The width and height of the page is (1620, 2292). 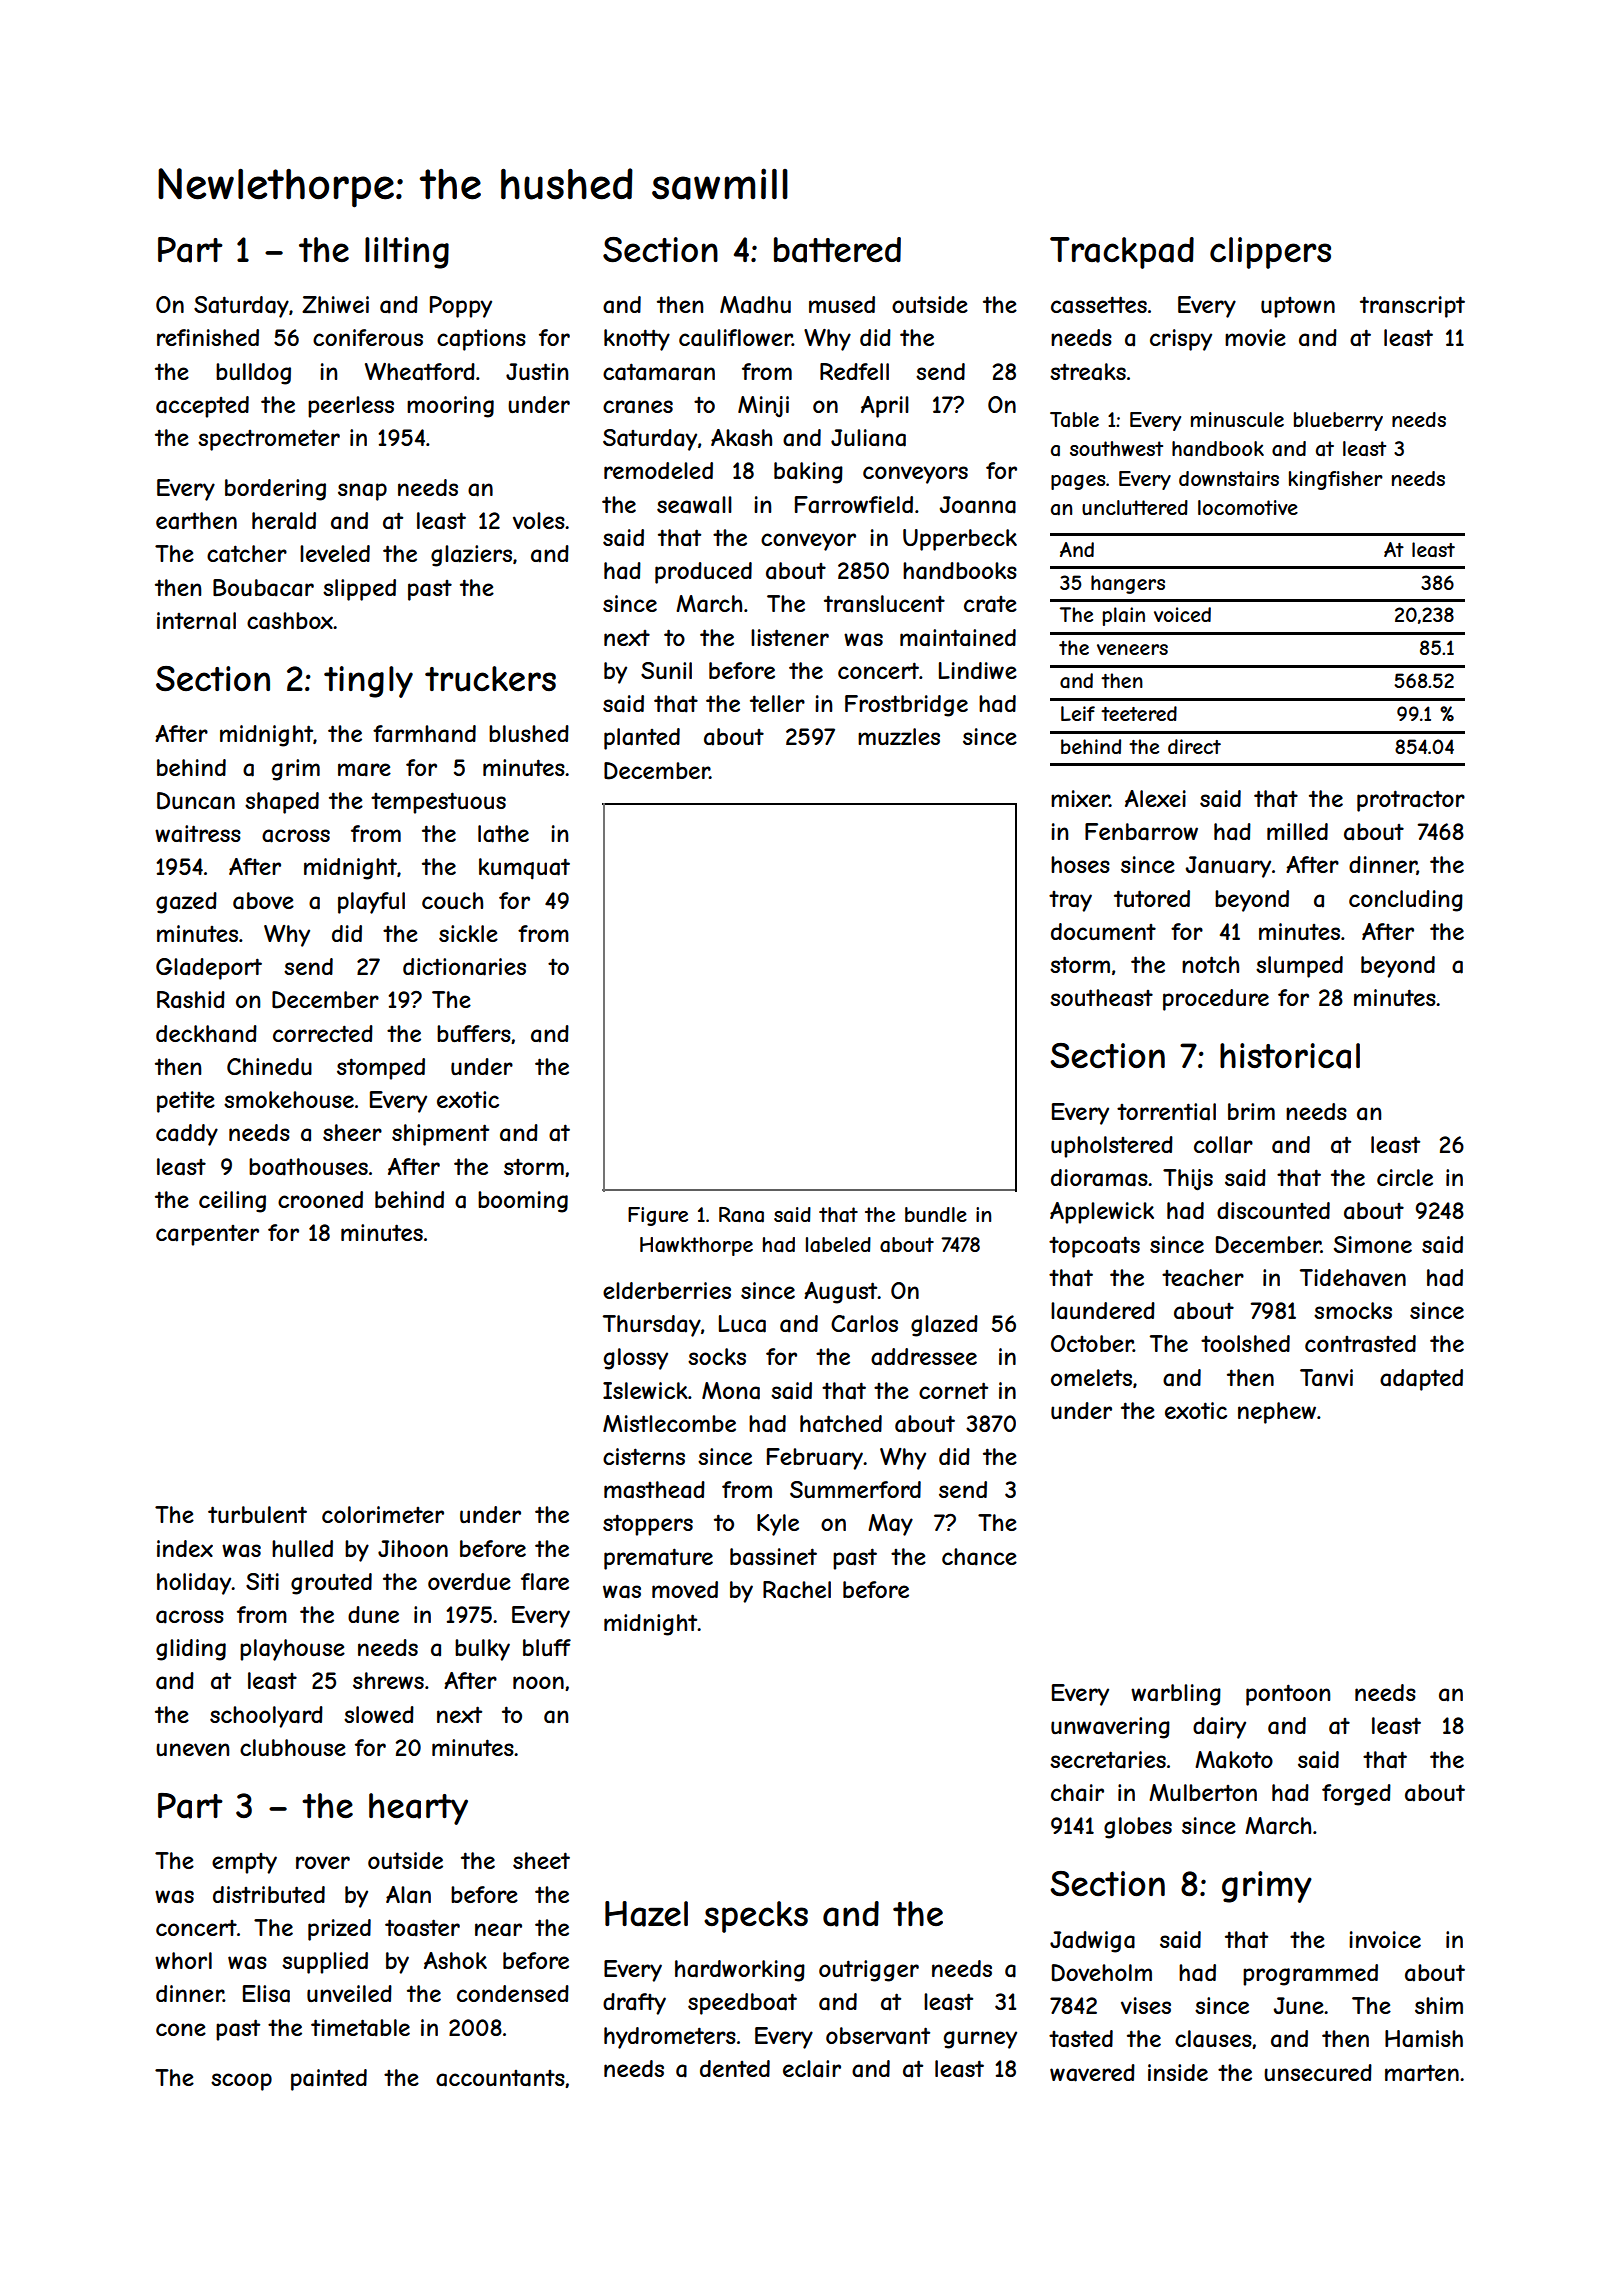 I want to click on minuscule, so click(x=1237, y=419).
